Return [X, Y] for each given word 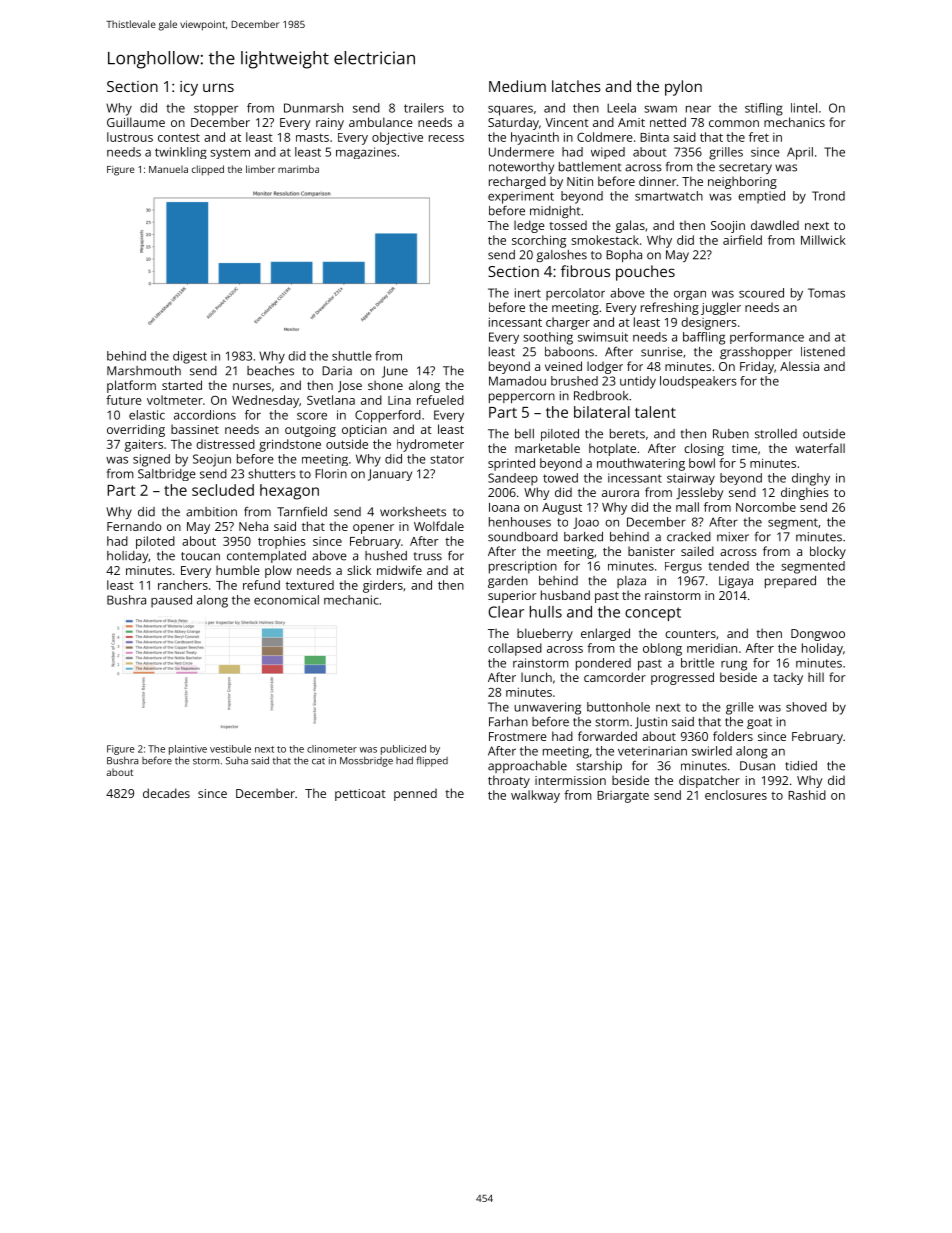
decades [166, 793]
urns [218, 87]
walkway [535, 796]
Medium [517, 86]
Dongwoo [818, 635]
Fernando [134, 526]
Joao [586, 523]
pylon [683, 88]
